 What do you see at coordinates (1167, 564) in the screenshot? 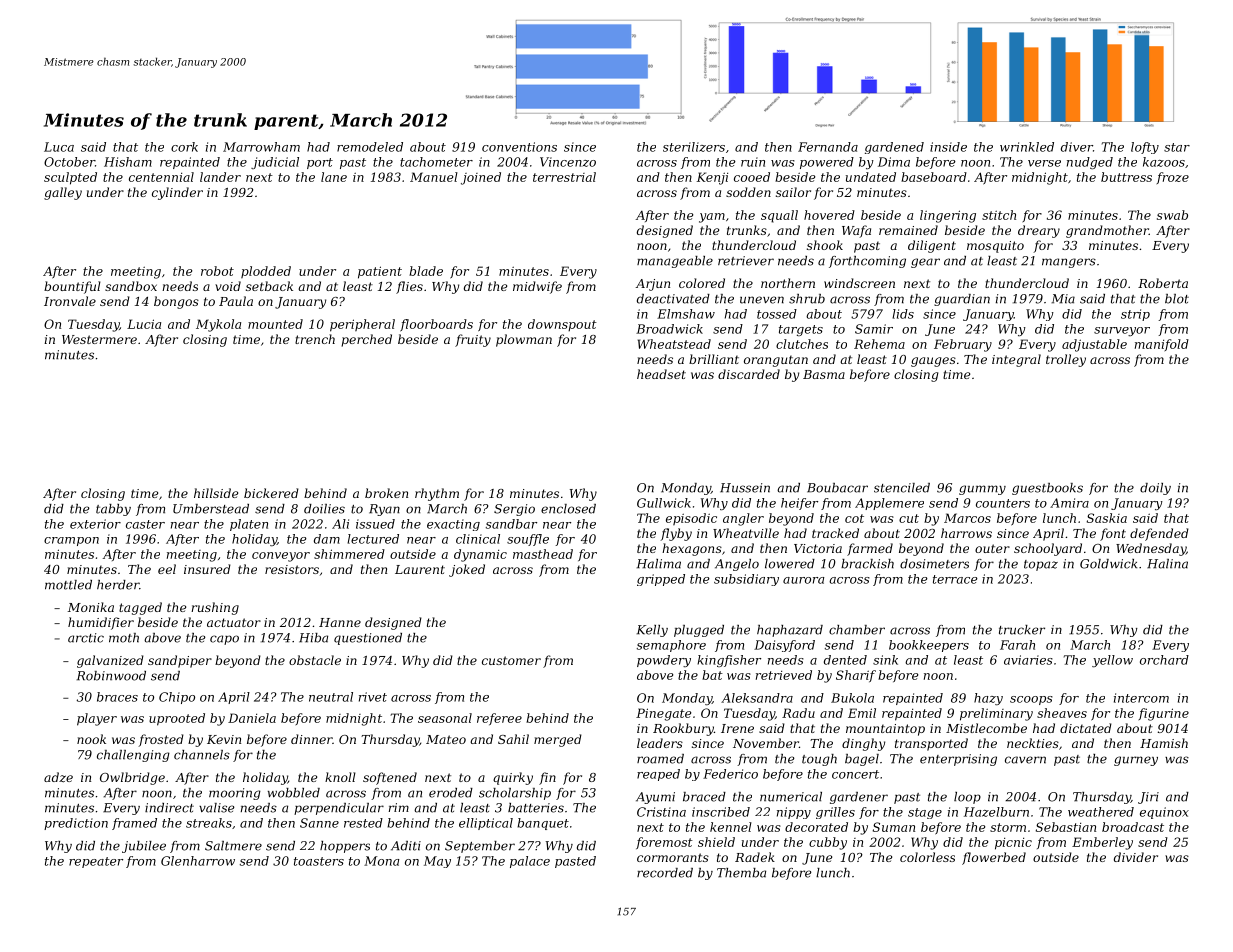
I see `Halina` at bounding box center [1167, 564].
